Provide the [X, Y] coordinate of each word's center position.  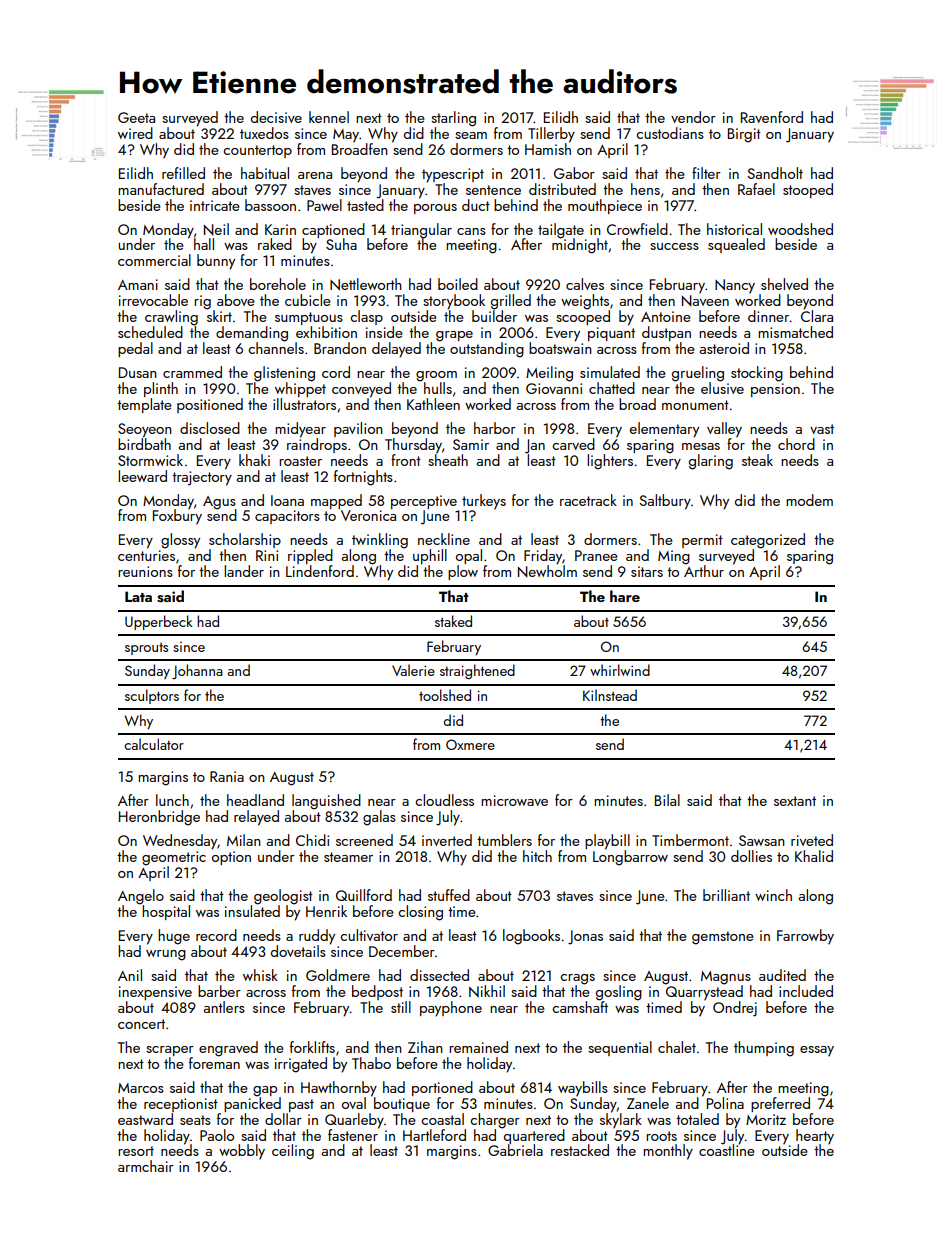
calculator [154, 744]
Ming [674, 557]
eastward [145, 1119]
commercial [154, 260]
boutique [402, 1104]
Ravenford [772, 117]
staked [453, 621]
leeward [142, 476]
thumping [764, 1049]
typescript [453, 175]
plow [463, 572]
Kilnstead [610, 695]
